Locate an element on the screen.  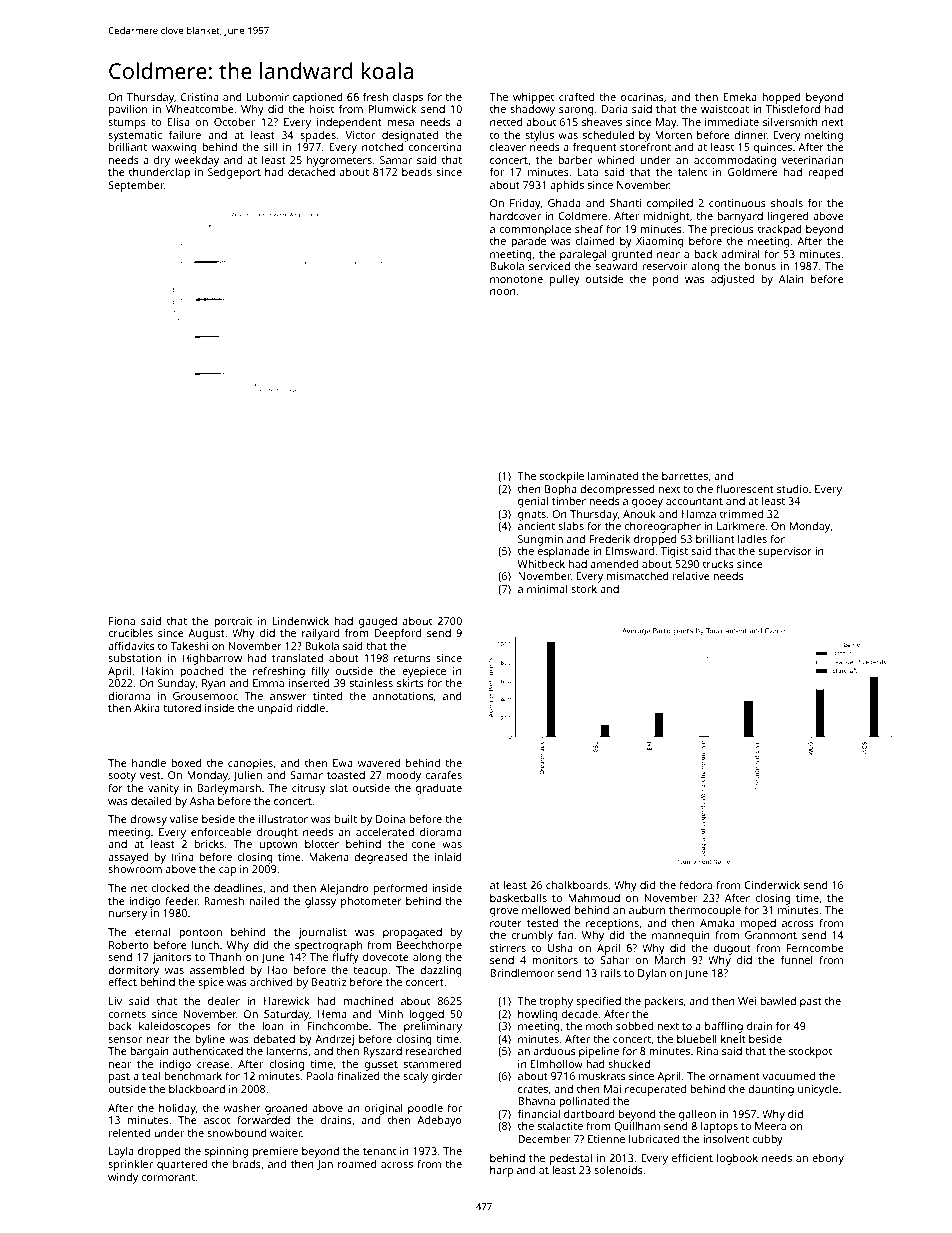
relative is located at coordinates (691, 576).
